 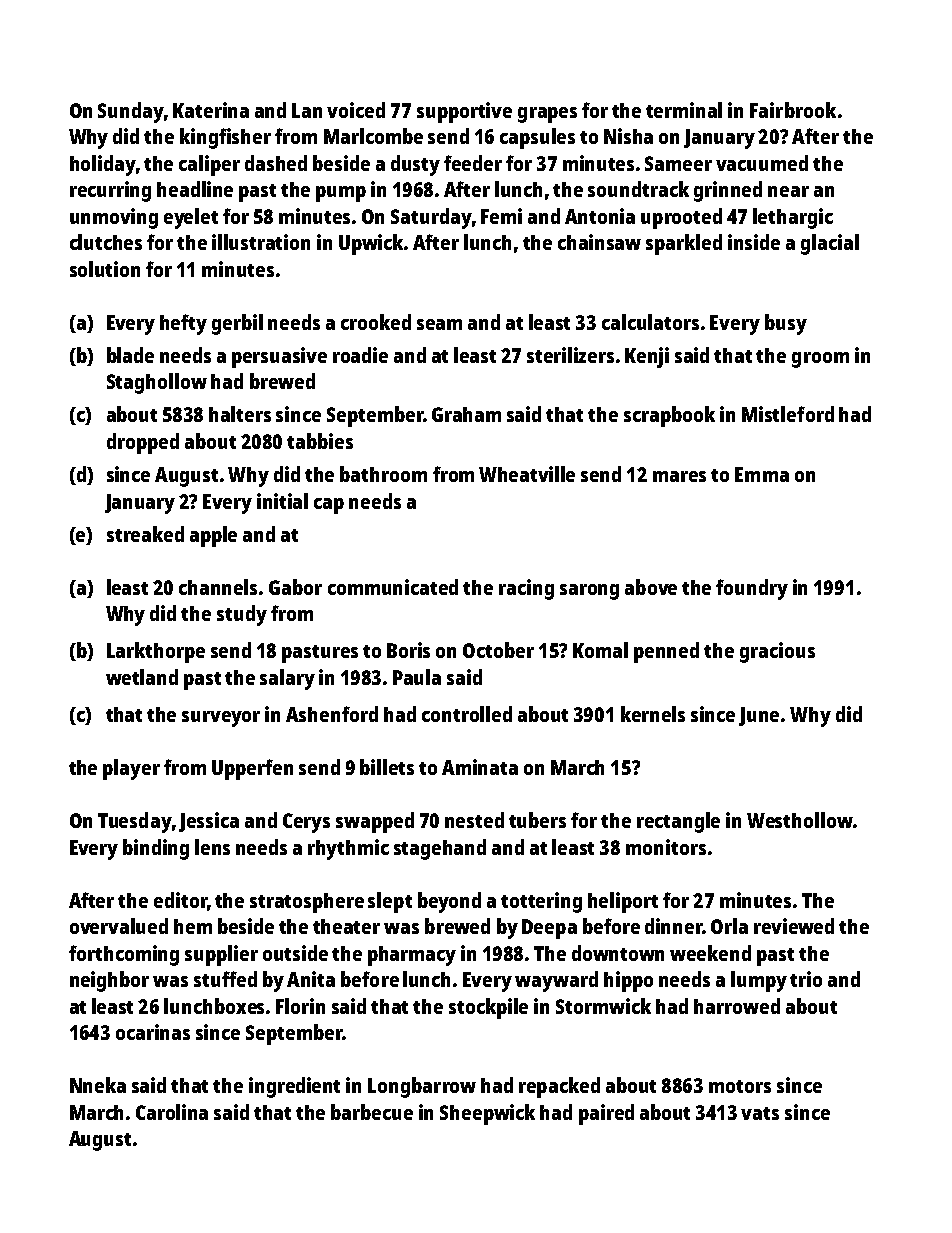 What do you see at coordinates (527, 474) in the screenshot?
I see `Wheatville` at bounding box center [527, 474].
